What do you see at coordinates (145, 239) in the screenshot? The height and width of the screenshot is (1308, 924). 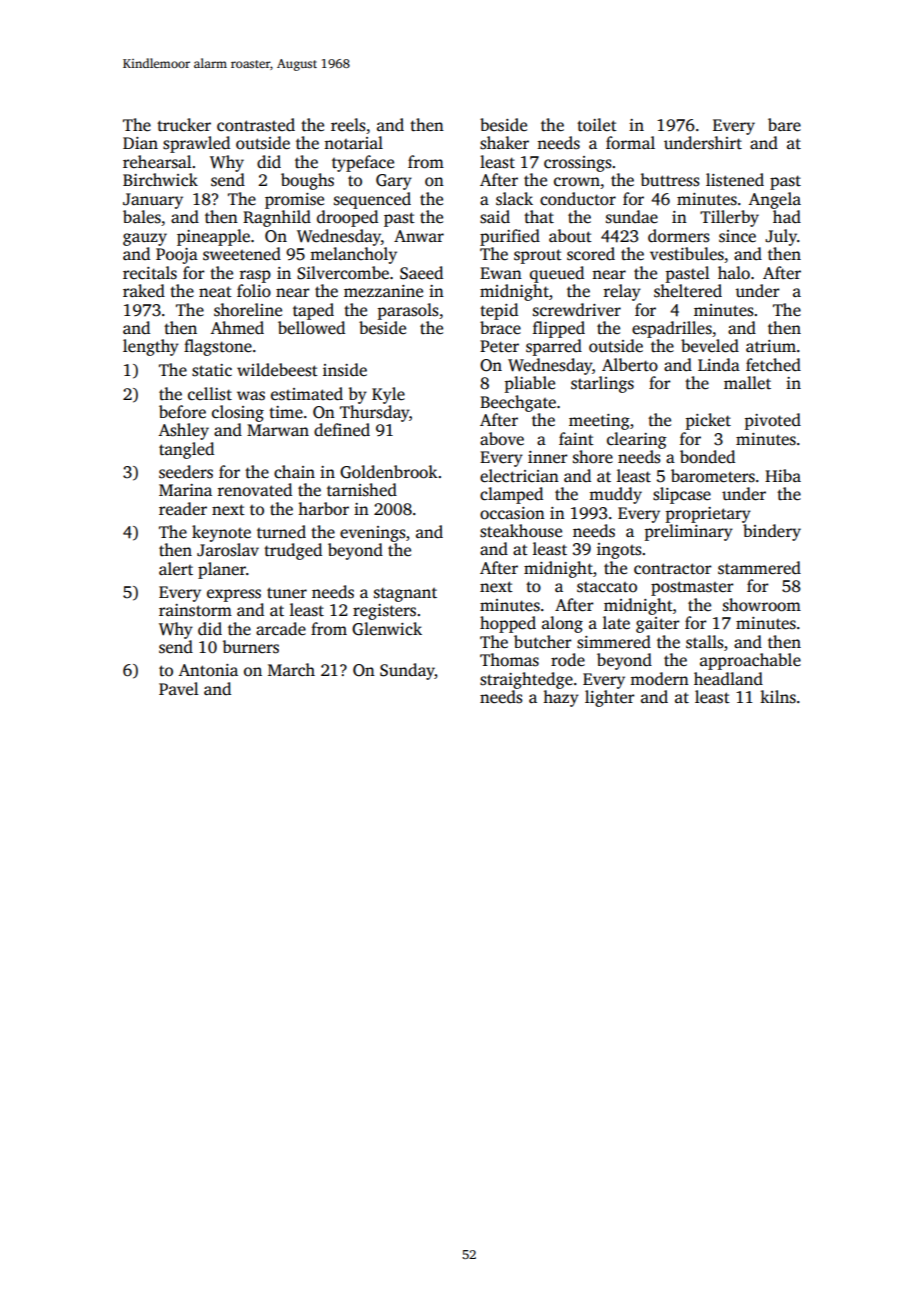 I see `gauzy` at bounding box center [145, 239].
